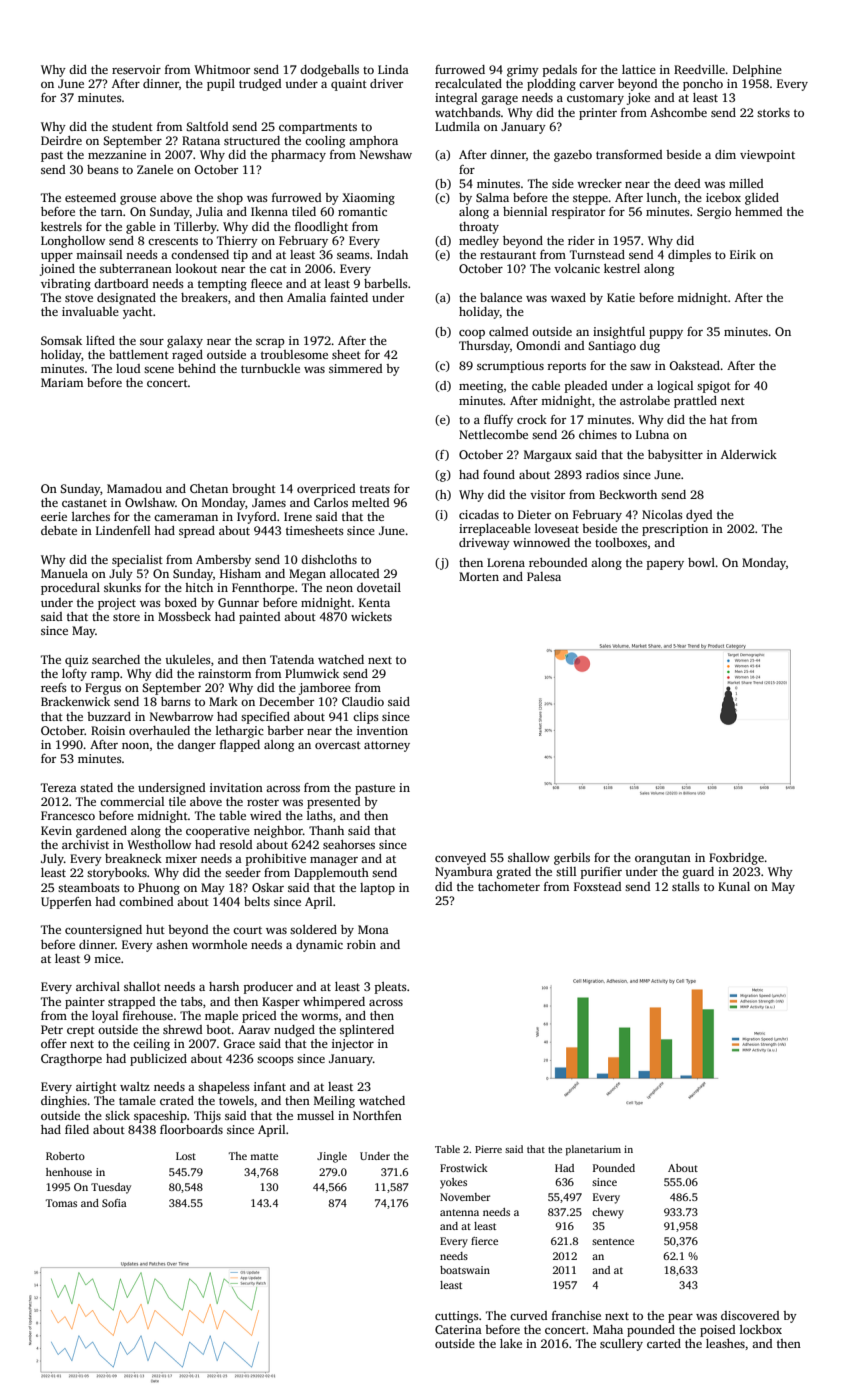 Image resolution: width=849 pixels, height=1400 pixels. Describe the element at coordinates (114, 1203) in the document. I see `Sofia` at that location.
